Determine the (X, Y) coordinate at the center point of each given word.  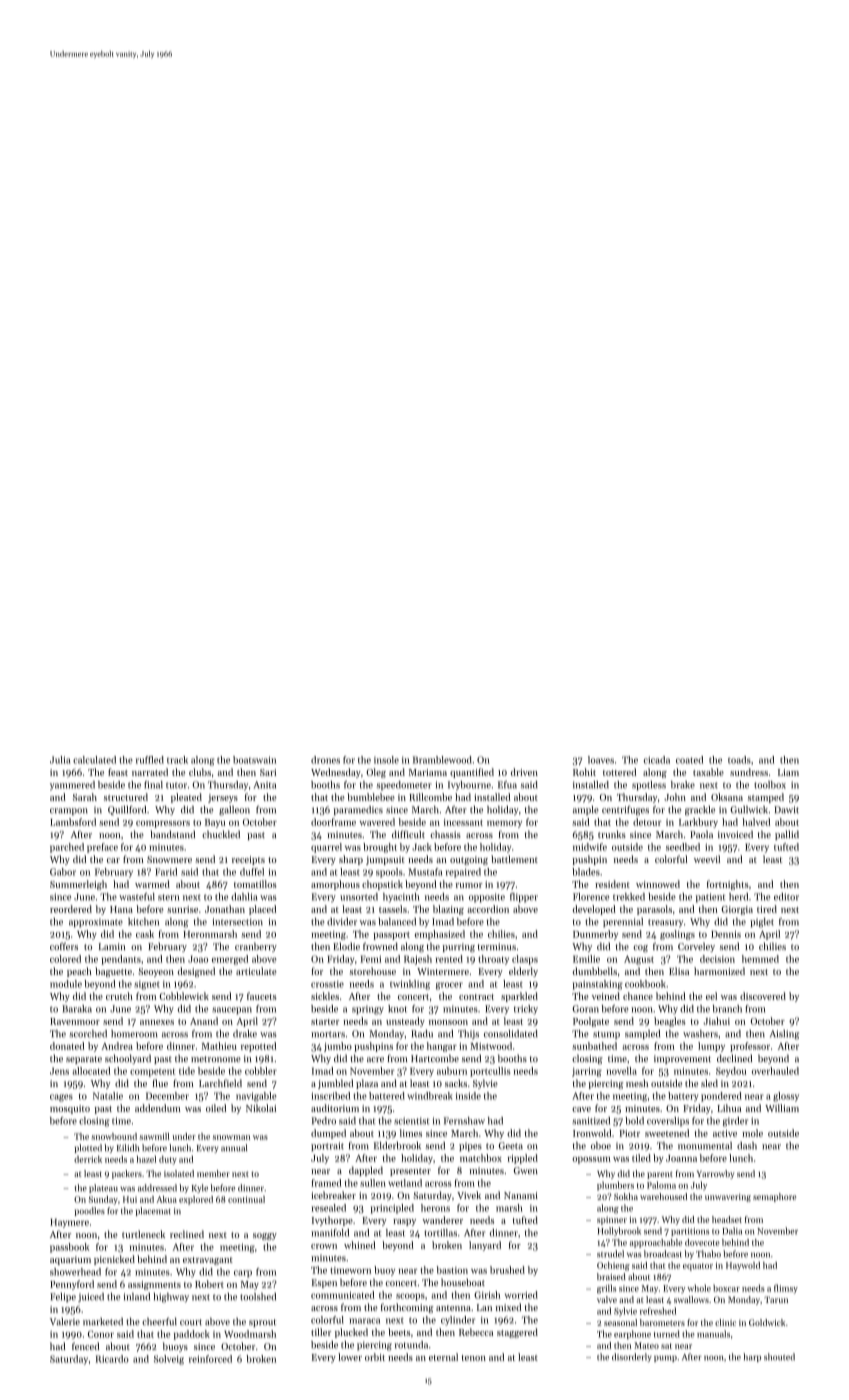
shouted (779, 1357)
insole (386, 760)
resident (612, 884)
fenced (85, 1346)
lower (350, 1357)
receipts (248, 860)
